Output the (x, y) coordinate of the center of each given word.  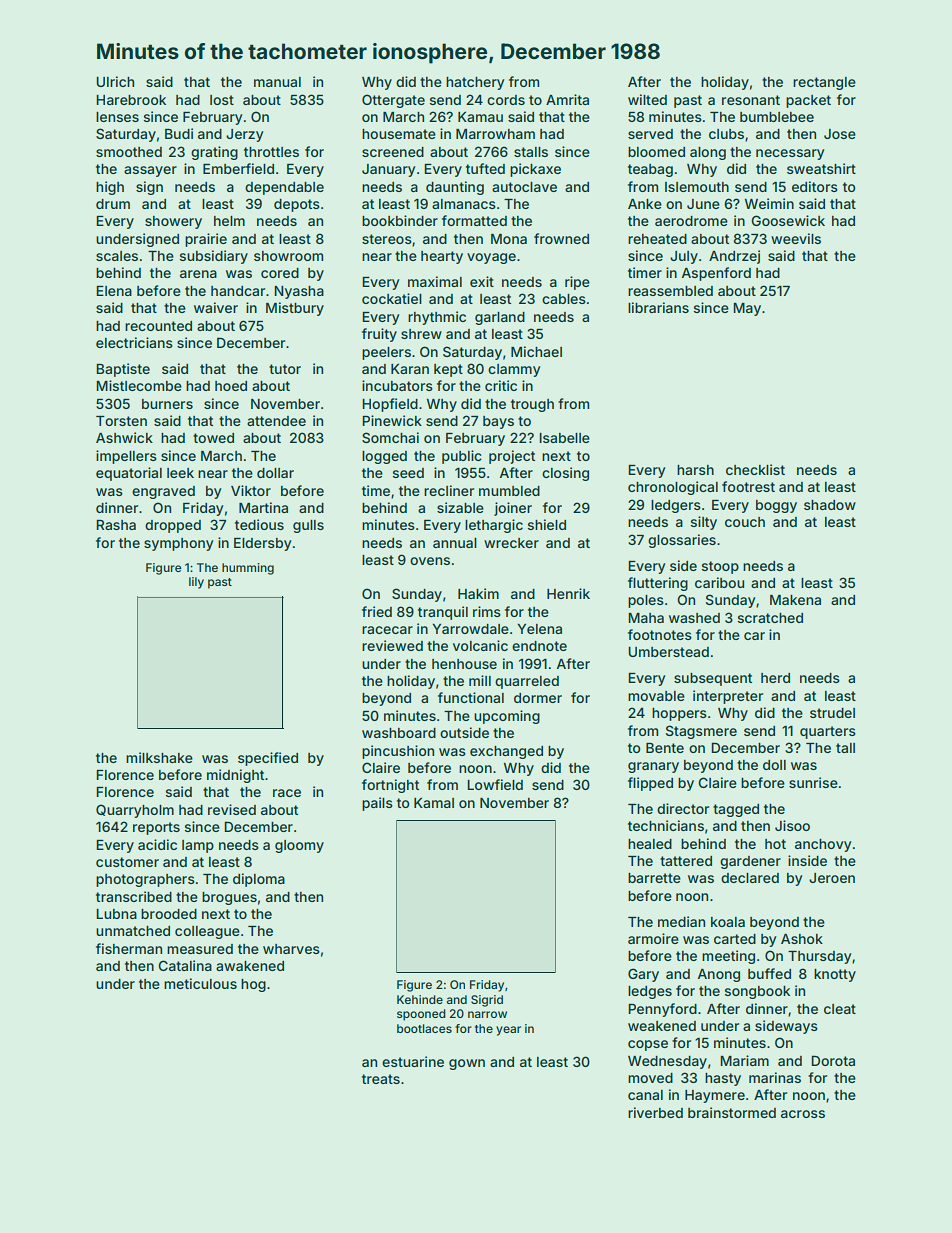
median (681, 921)
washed (694, 618)
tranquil (443, 613)
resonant (751, 100)
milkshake (159, 757)
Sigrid (487, 1001)
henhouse (464, 664)
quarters (828, 732)
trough (532, 405)
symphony (179, 544)
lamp (198, 846)
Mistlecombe (139, 385)
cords (506, 100)
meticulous (200, 983)
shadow (830, 505)
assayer (150, 171)
